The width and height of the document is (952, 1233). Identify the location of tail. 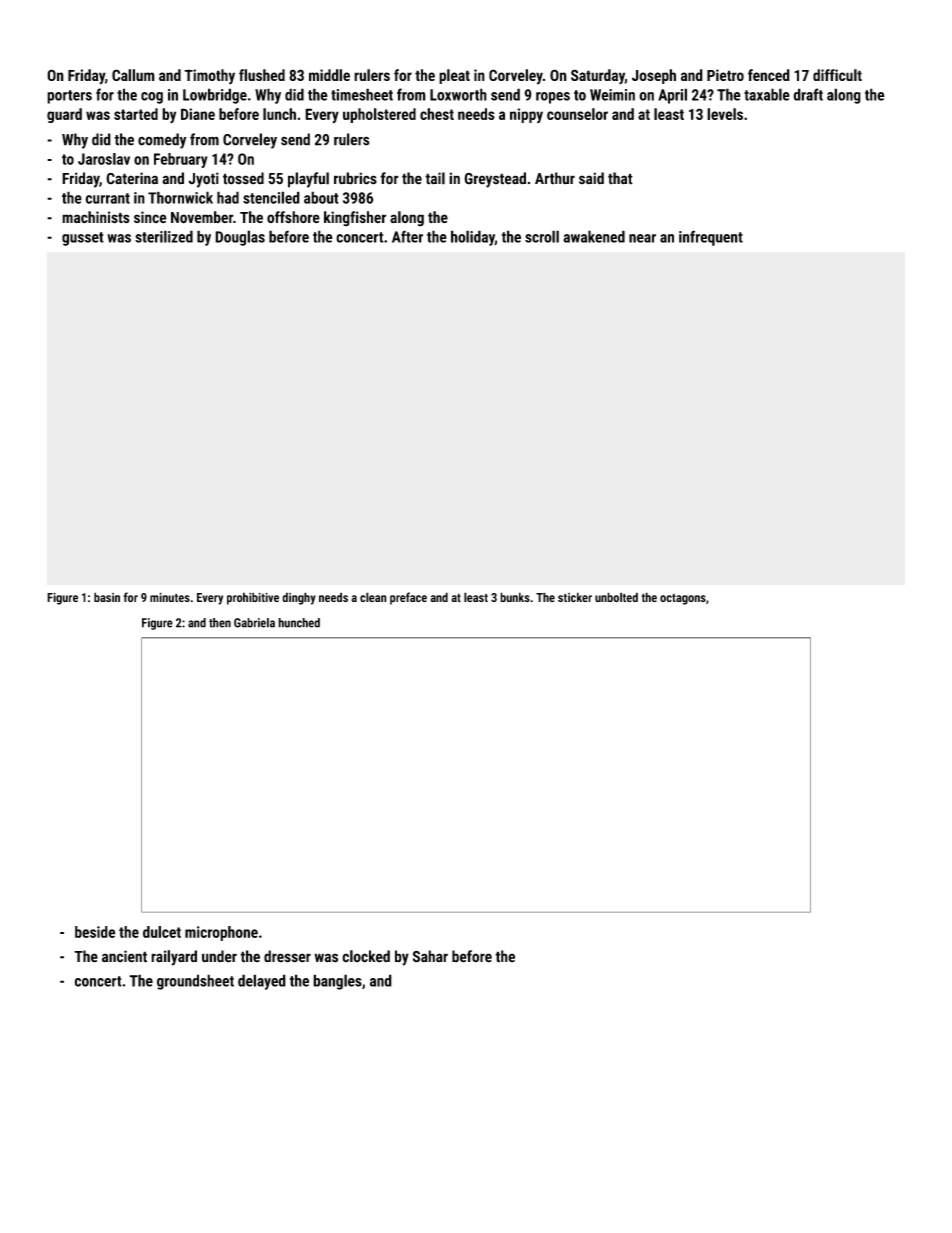
(435, 178).
